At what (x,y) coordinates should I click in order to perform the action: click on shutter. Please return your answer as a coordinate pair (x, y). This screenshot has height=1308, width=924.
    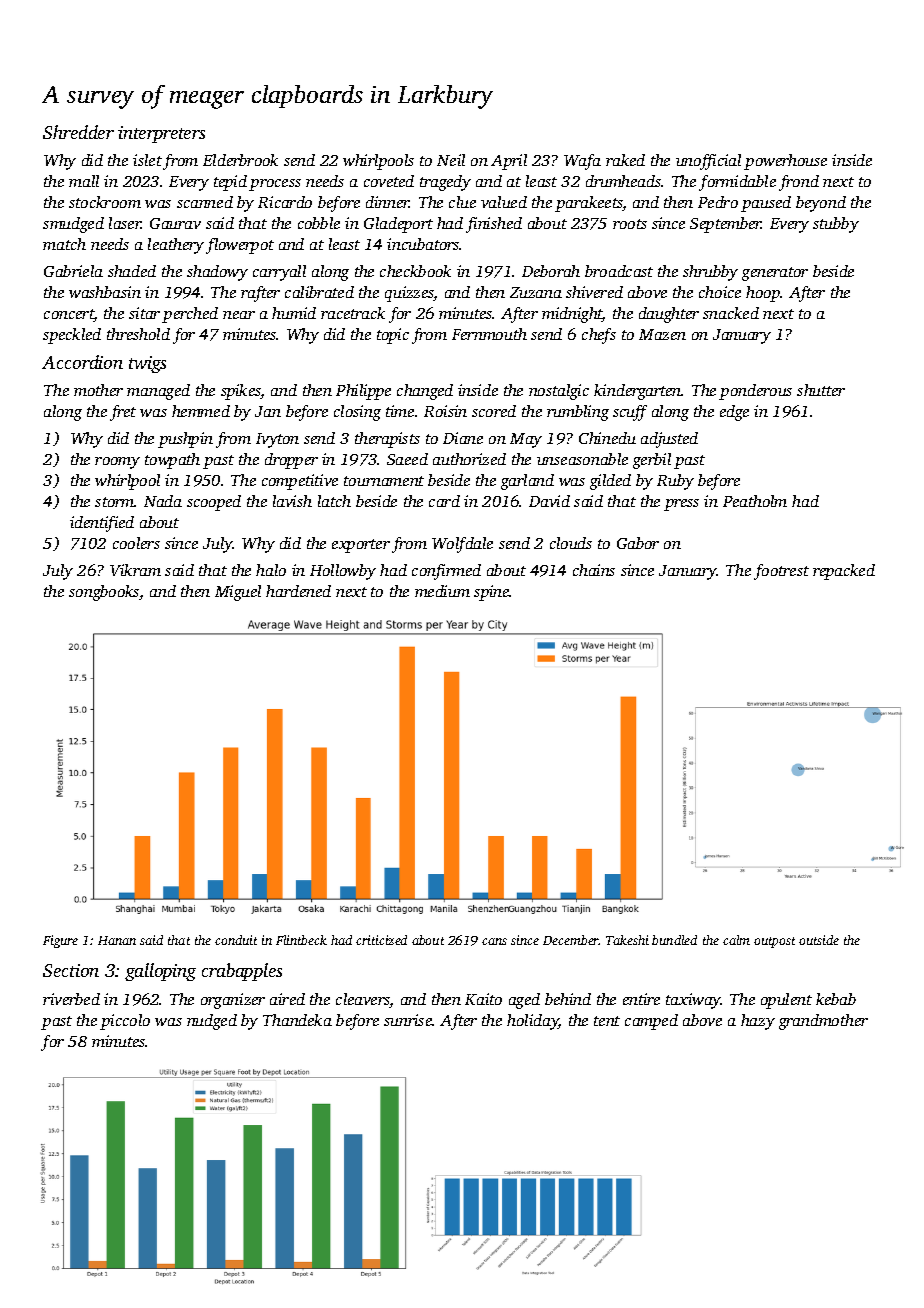
    Looking at the image, I should click on (821, 390).
